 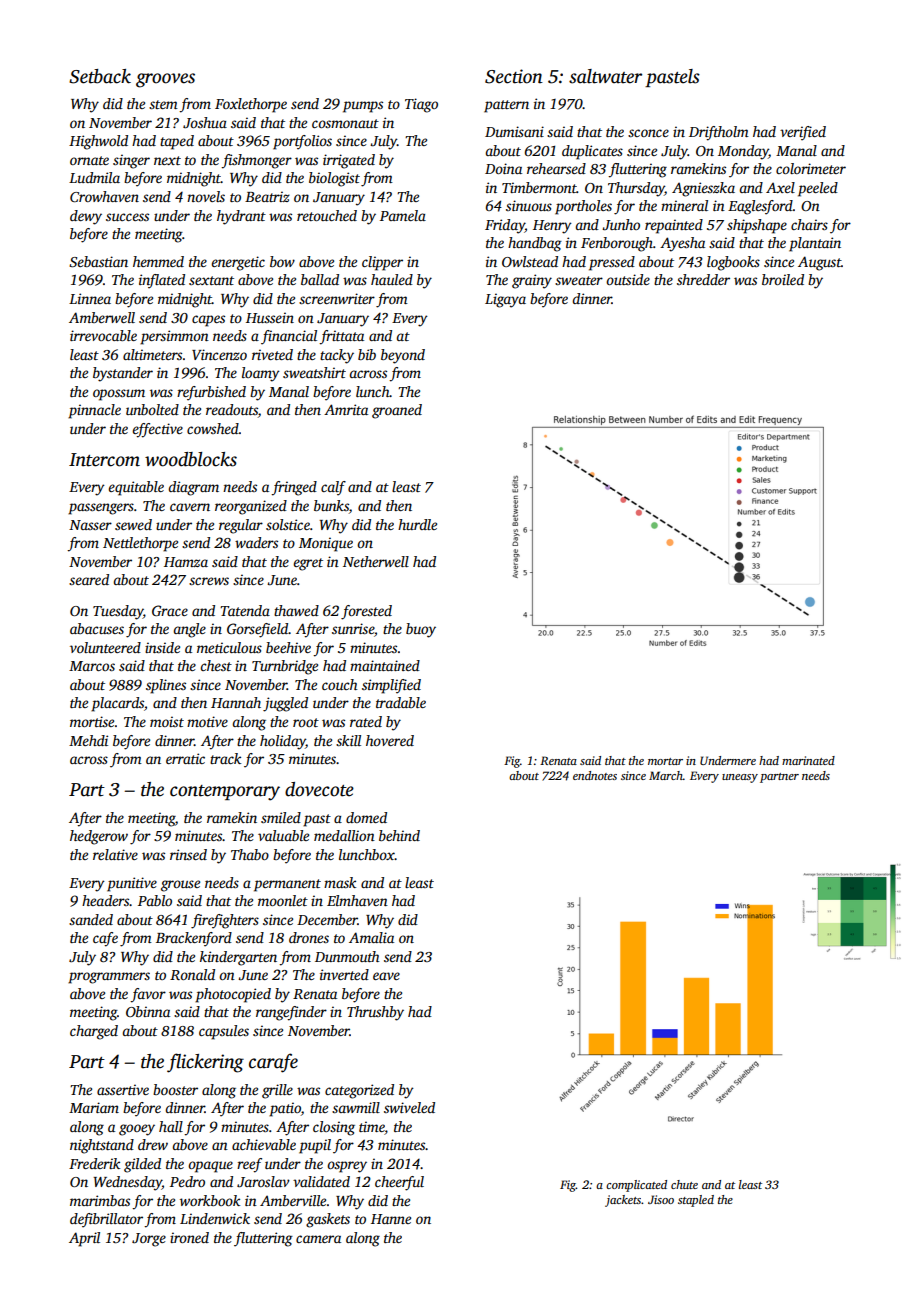 What do you see at coordinates (592, 152) in the screenshot?
I see `duplicates` at bounding box center [592, 152].
